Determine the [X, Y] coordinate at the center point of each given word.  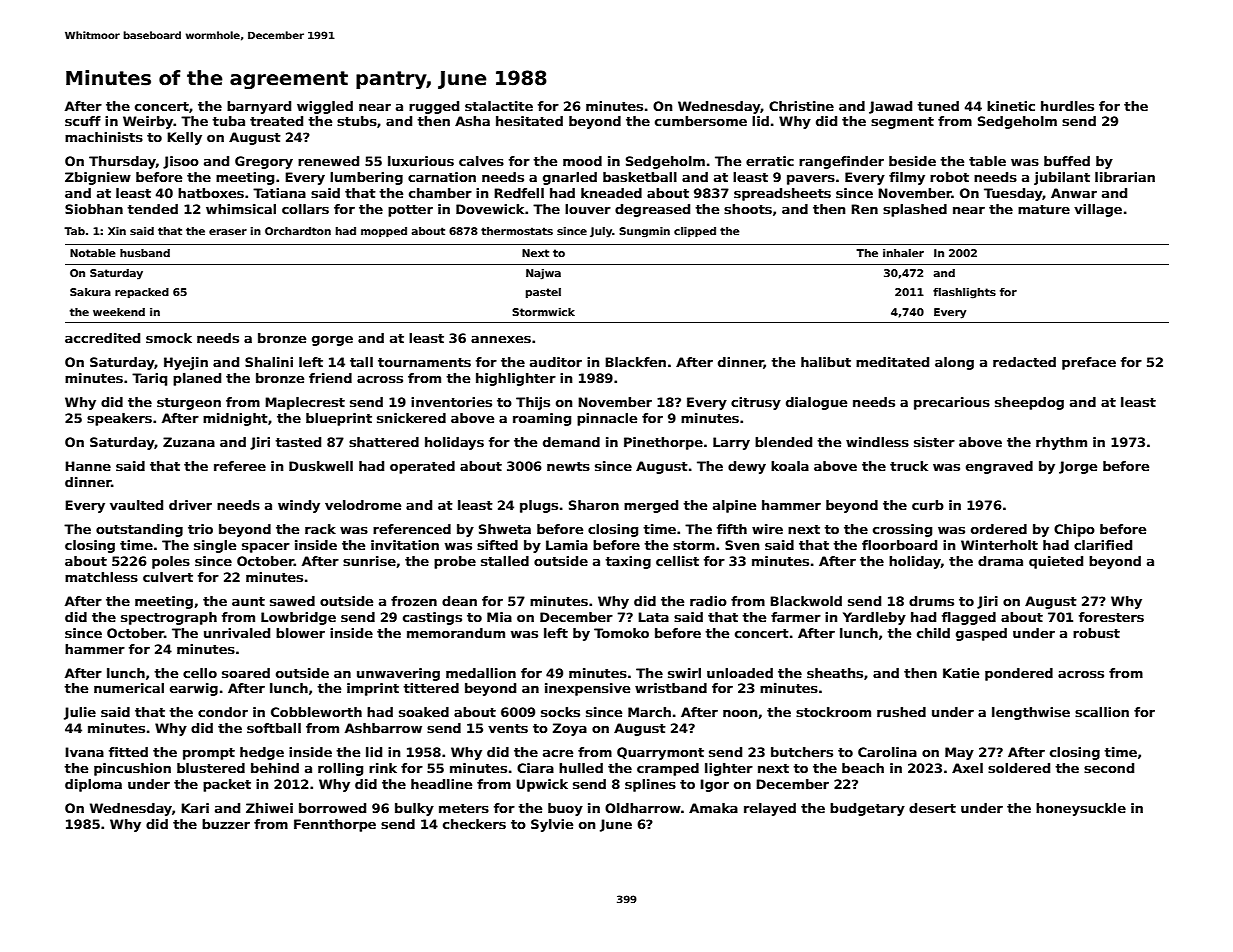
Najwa [543, 274]
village [1098, 210]
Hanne [88, 466]
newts [568, 466]
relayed [770, 809]
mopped [384, 232]
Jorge [1078, 467]
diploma [93, 785]
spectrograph [169, 618]
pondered [1019, 674]
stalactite [499, 106]
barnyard [259, 107]
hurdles [1067, 106]
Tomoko [621, 633]
